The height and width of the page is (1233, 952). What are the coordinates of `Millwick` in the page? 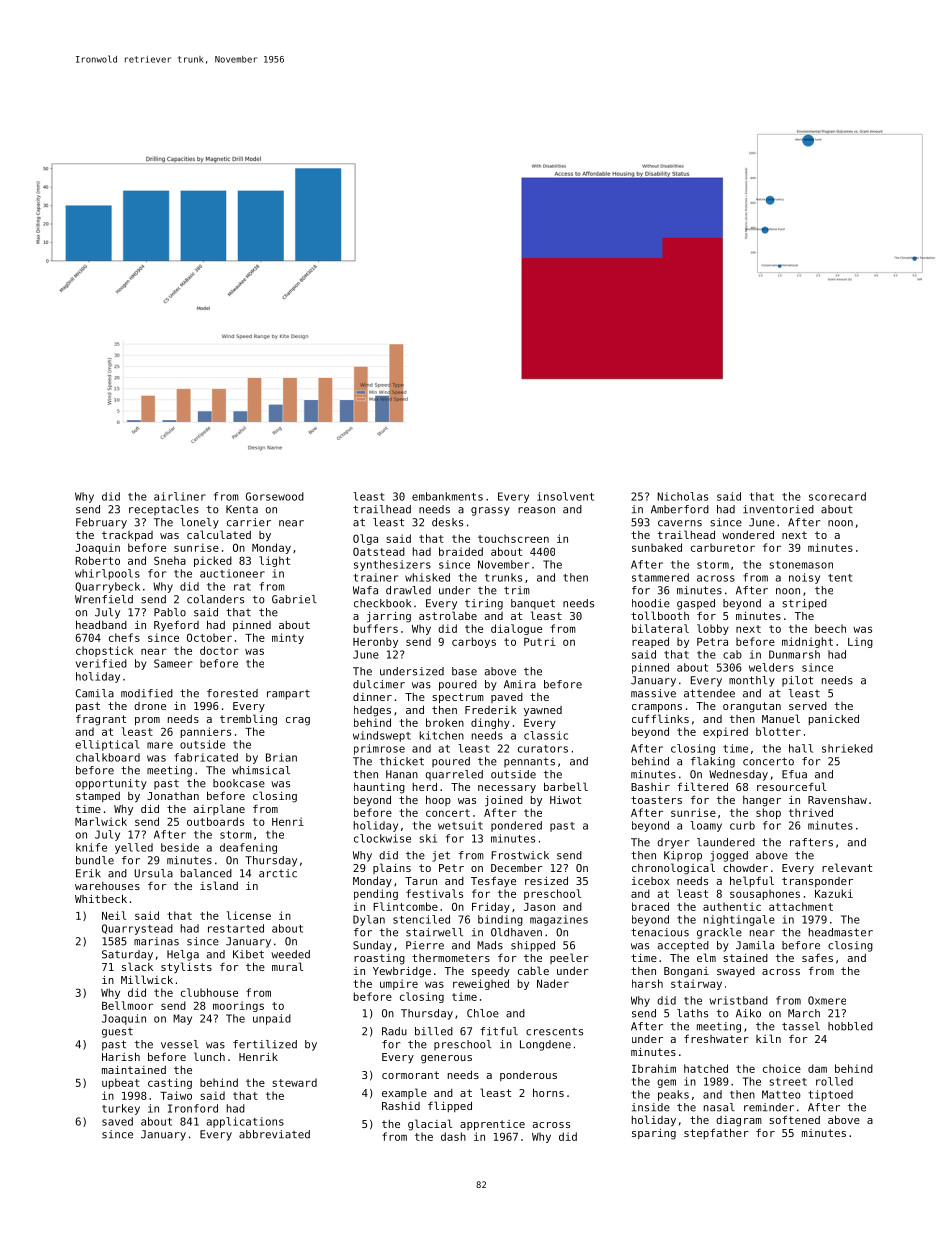 It's located at (147, 979).
